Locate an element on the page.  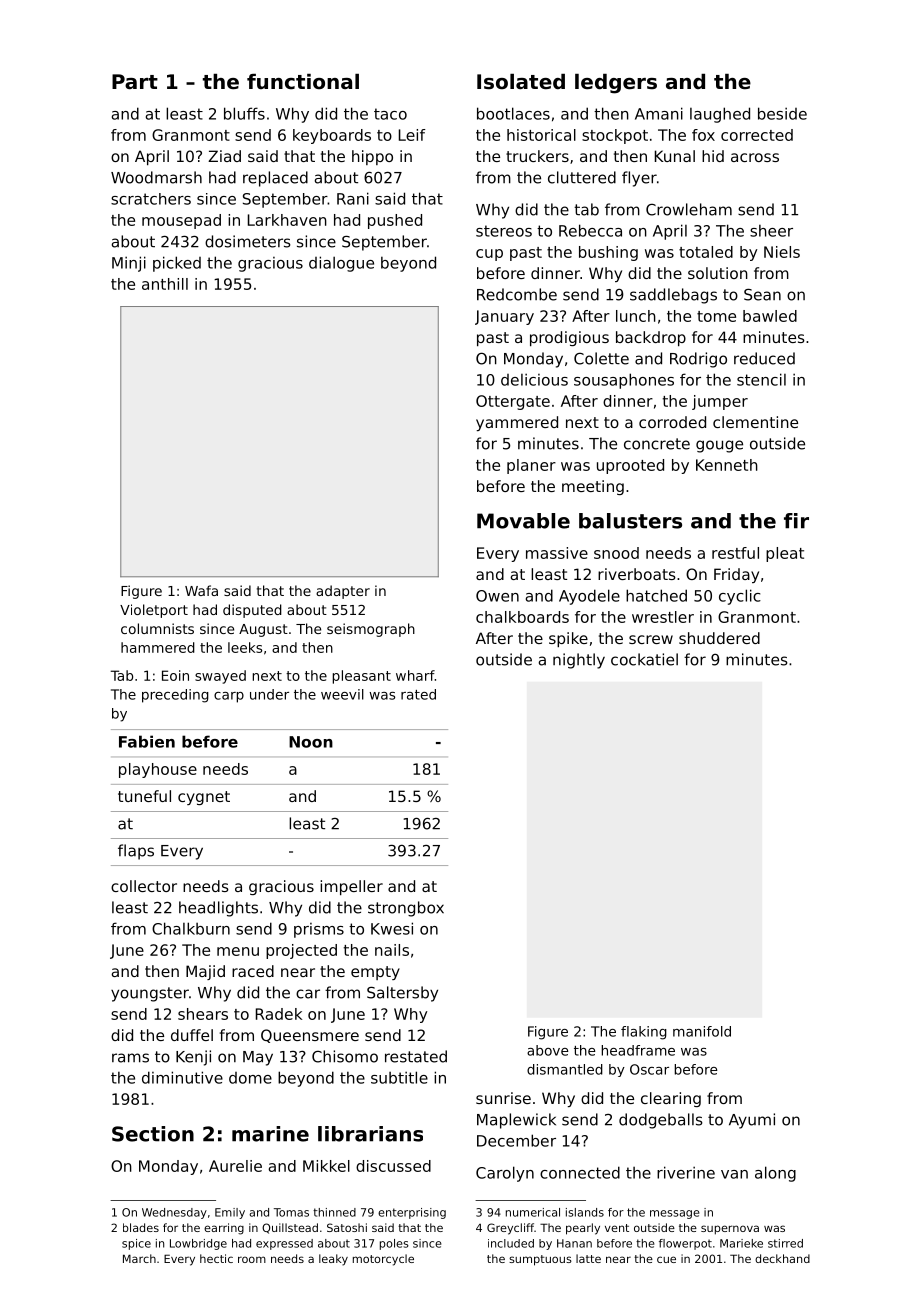
cue is located at coordinates (666, 1259).
